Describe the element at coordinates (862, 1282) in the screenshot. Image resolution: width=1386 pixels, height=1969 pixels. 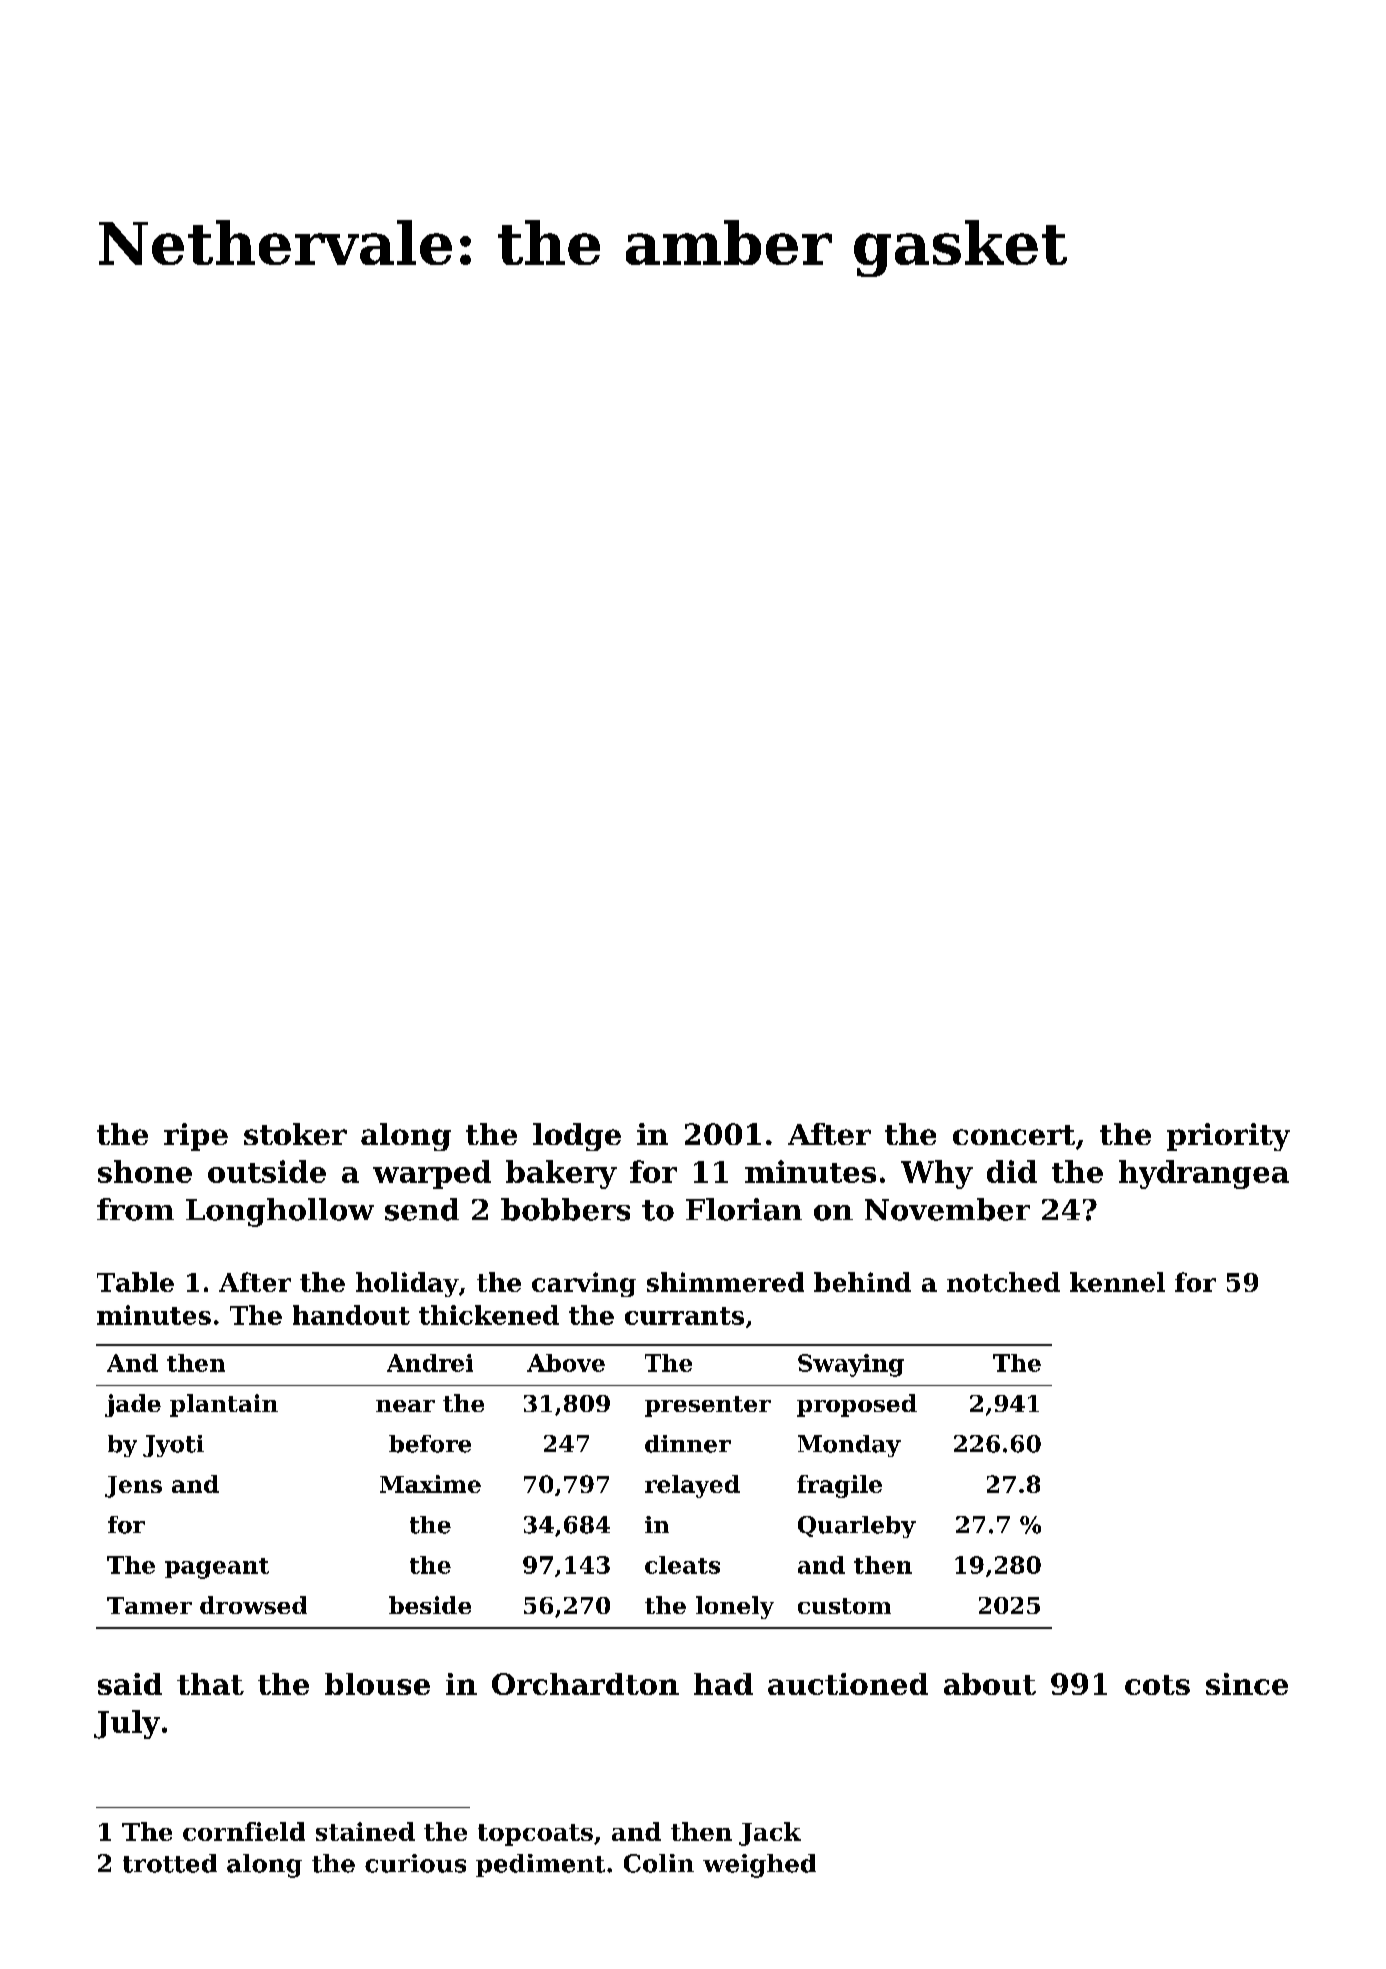
I see `behind` at that location.
